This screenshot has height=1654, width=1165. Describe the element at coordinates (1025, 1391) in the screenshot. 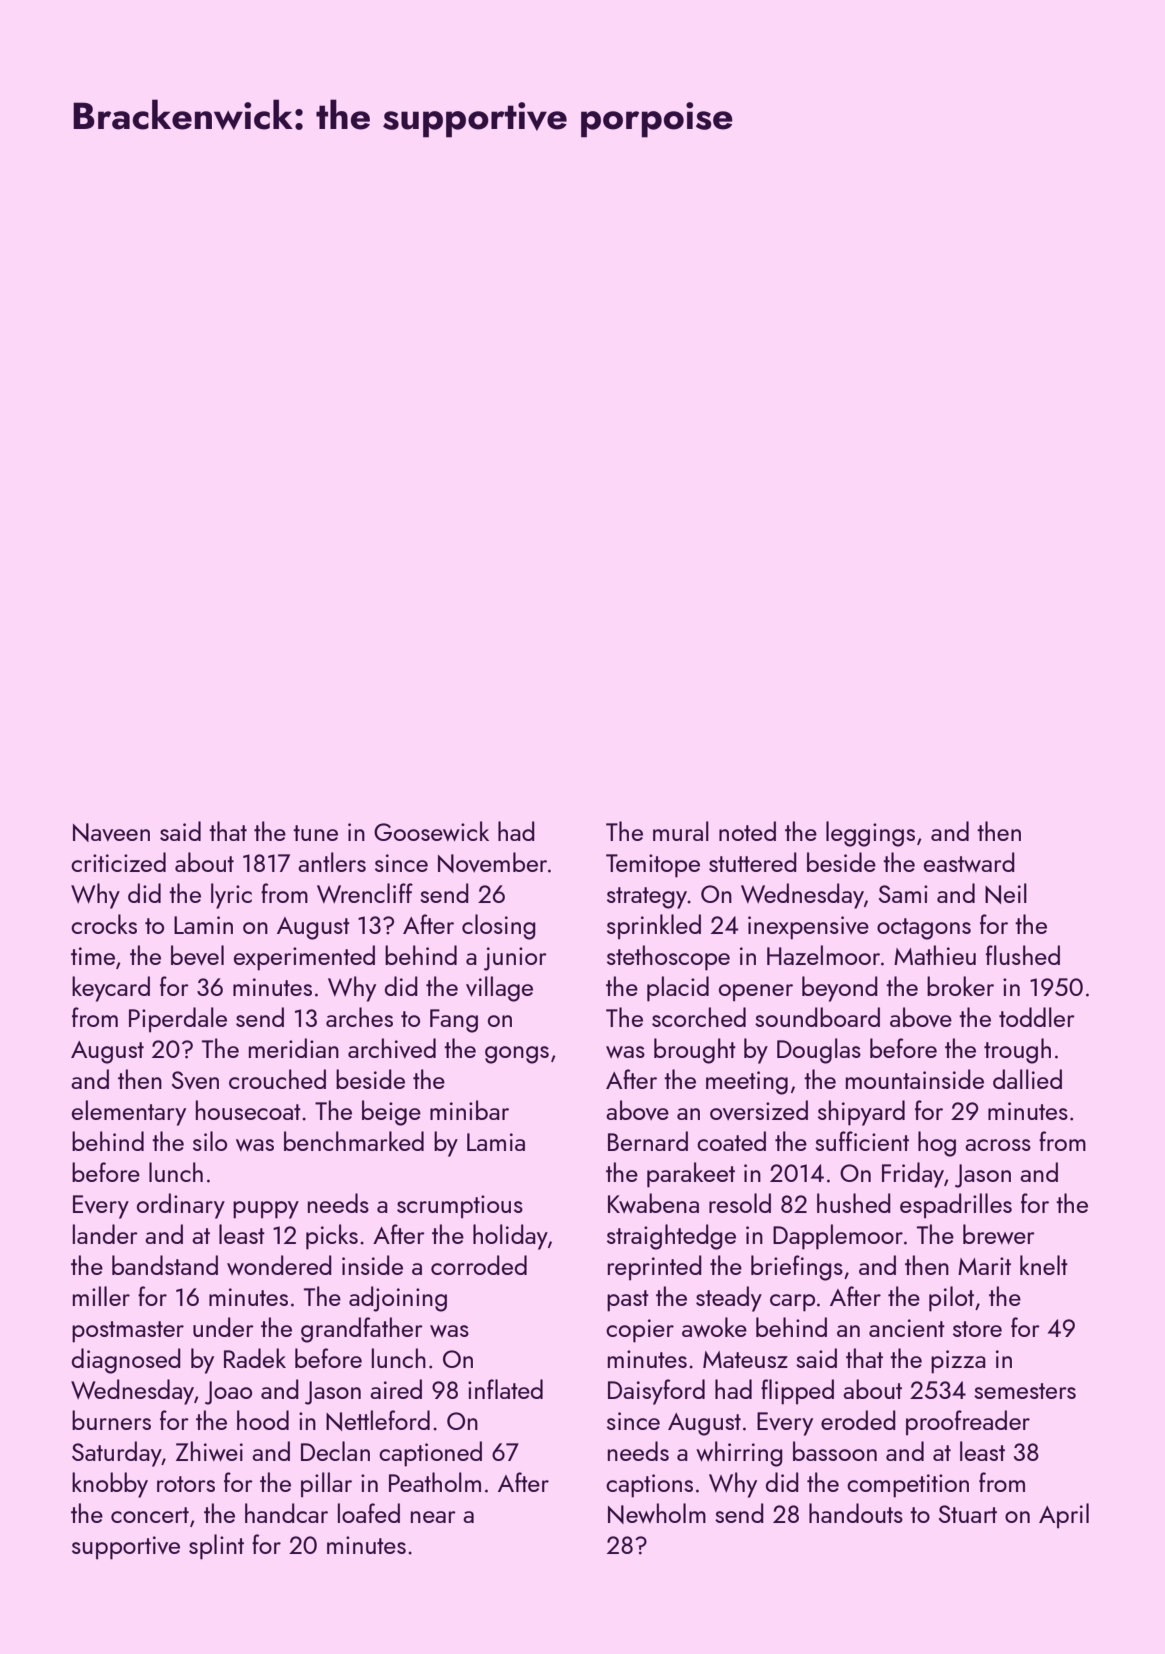

I see `semesters` at that location.
